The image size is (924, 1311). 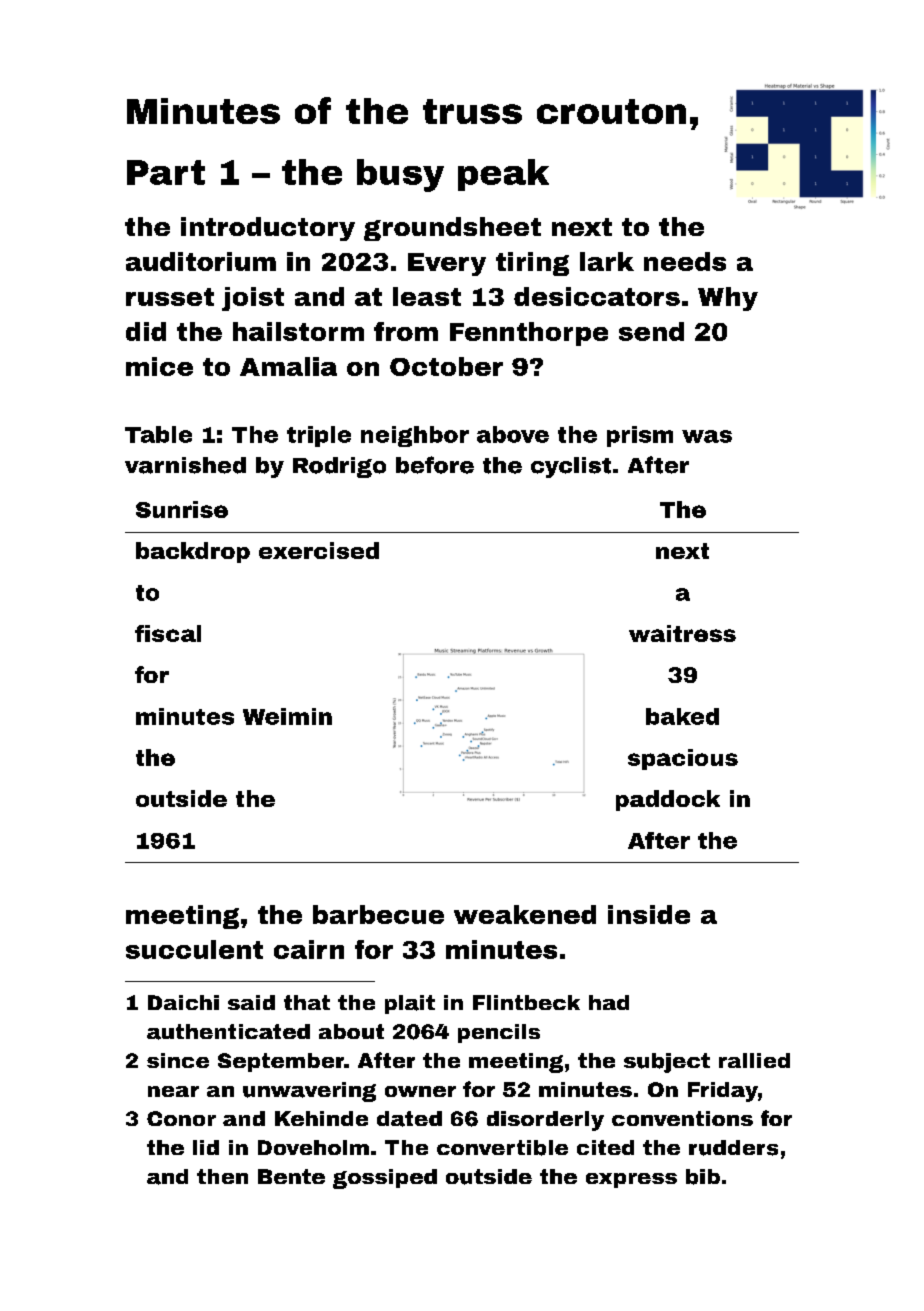 What do you see at coordinates (728, 299) in the document?
I see `Why` at bounding box center [728, 299].
